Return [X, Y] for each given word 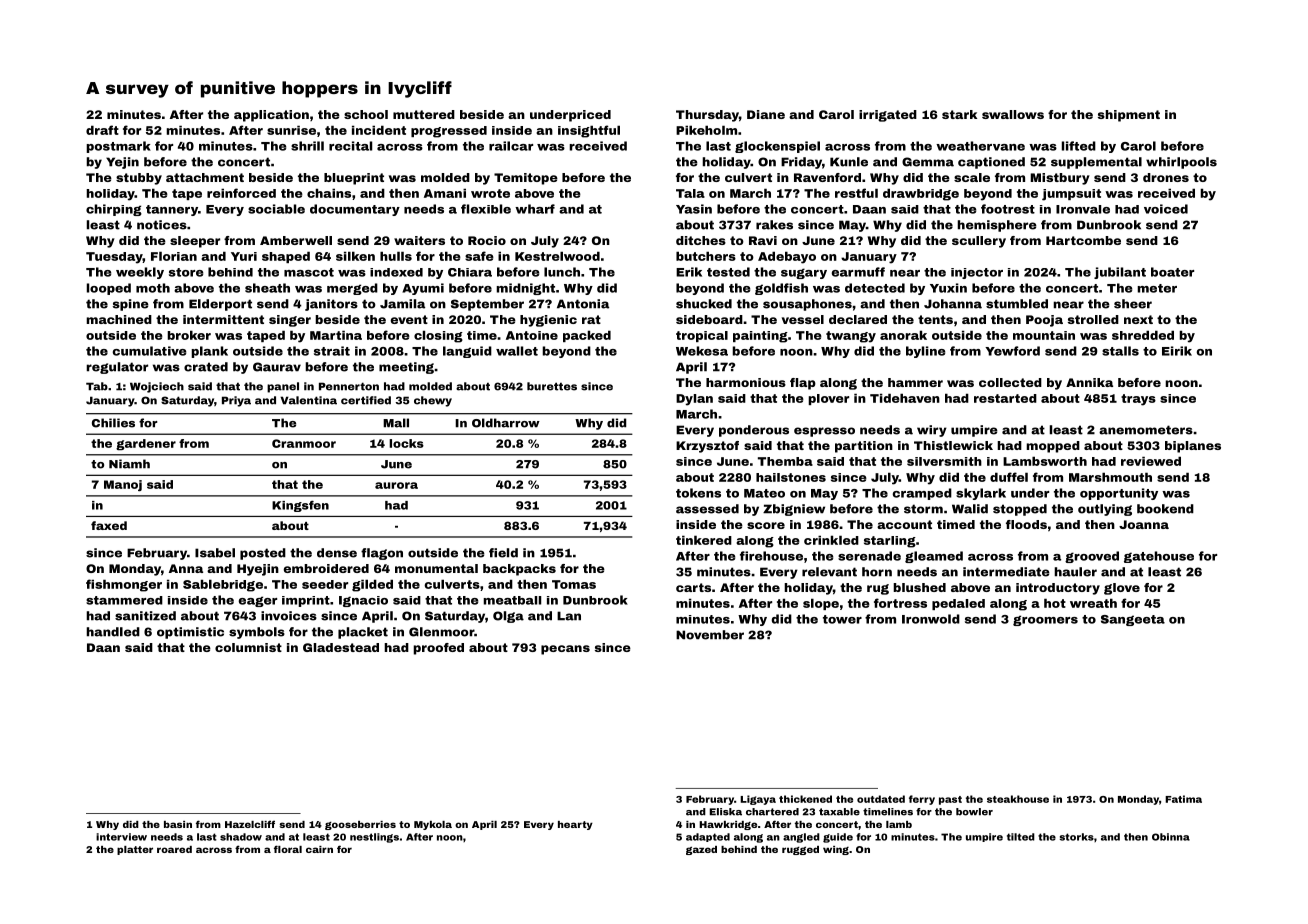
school [366, 114]
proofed [438, 649]
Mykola [433, 825]
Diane [766, 114]
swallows [1013, 114]
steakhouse [1018, 799]
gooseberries [360, 825]
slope [821, 604]
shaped [286, 257]
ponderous [754, 431]
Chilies [113, 423]
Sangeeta [1133, 620]
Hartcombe [1083, 240]
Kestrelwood [557, 256]
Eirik [1177, 351]
